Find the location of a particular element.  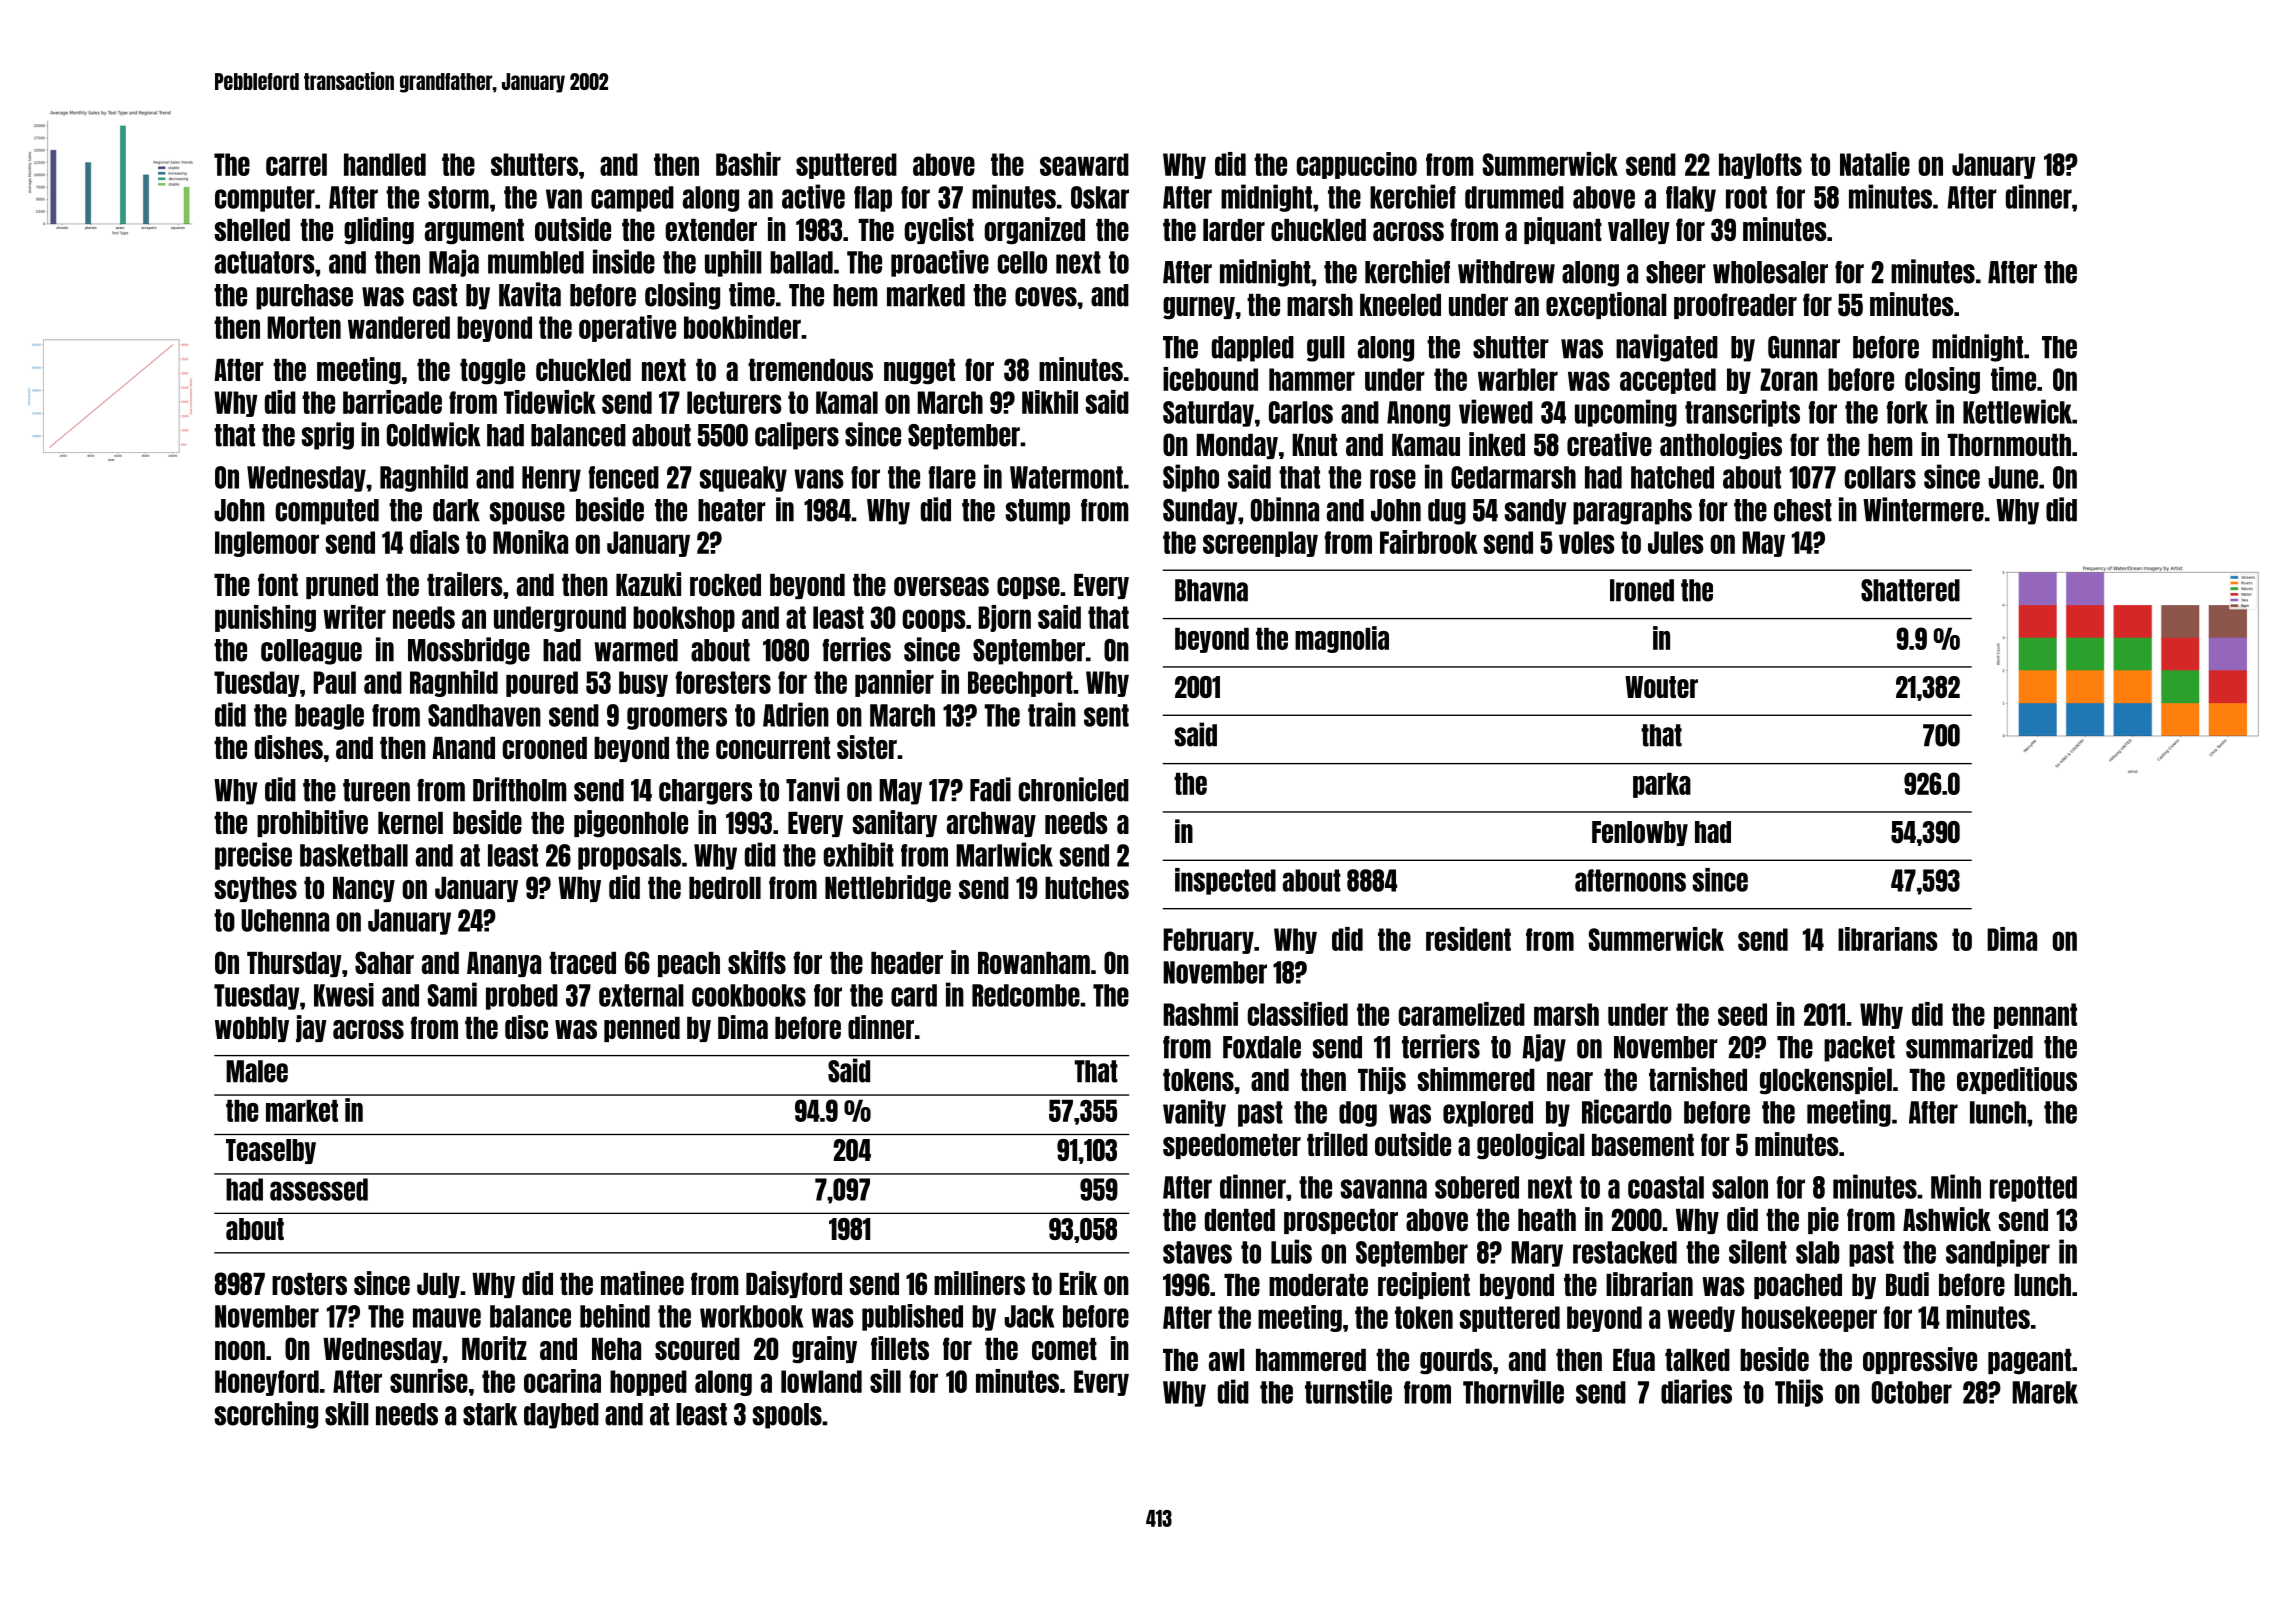

dented is located at coordinates (1240, 1220).
